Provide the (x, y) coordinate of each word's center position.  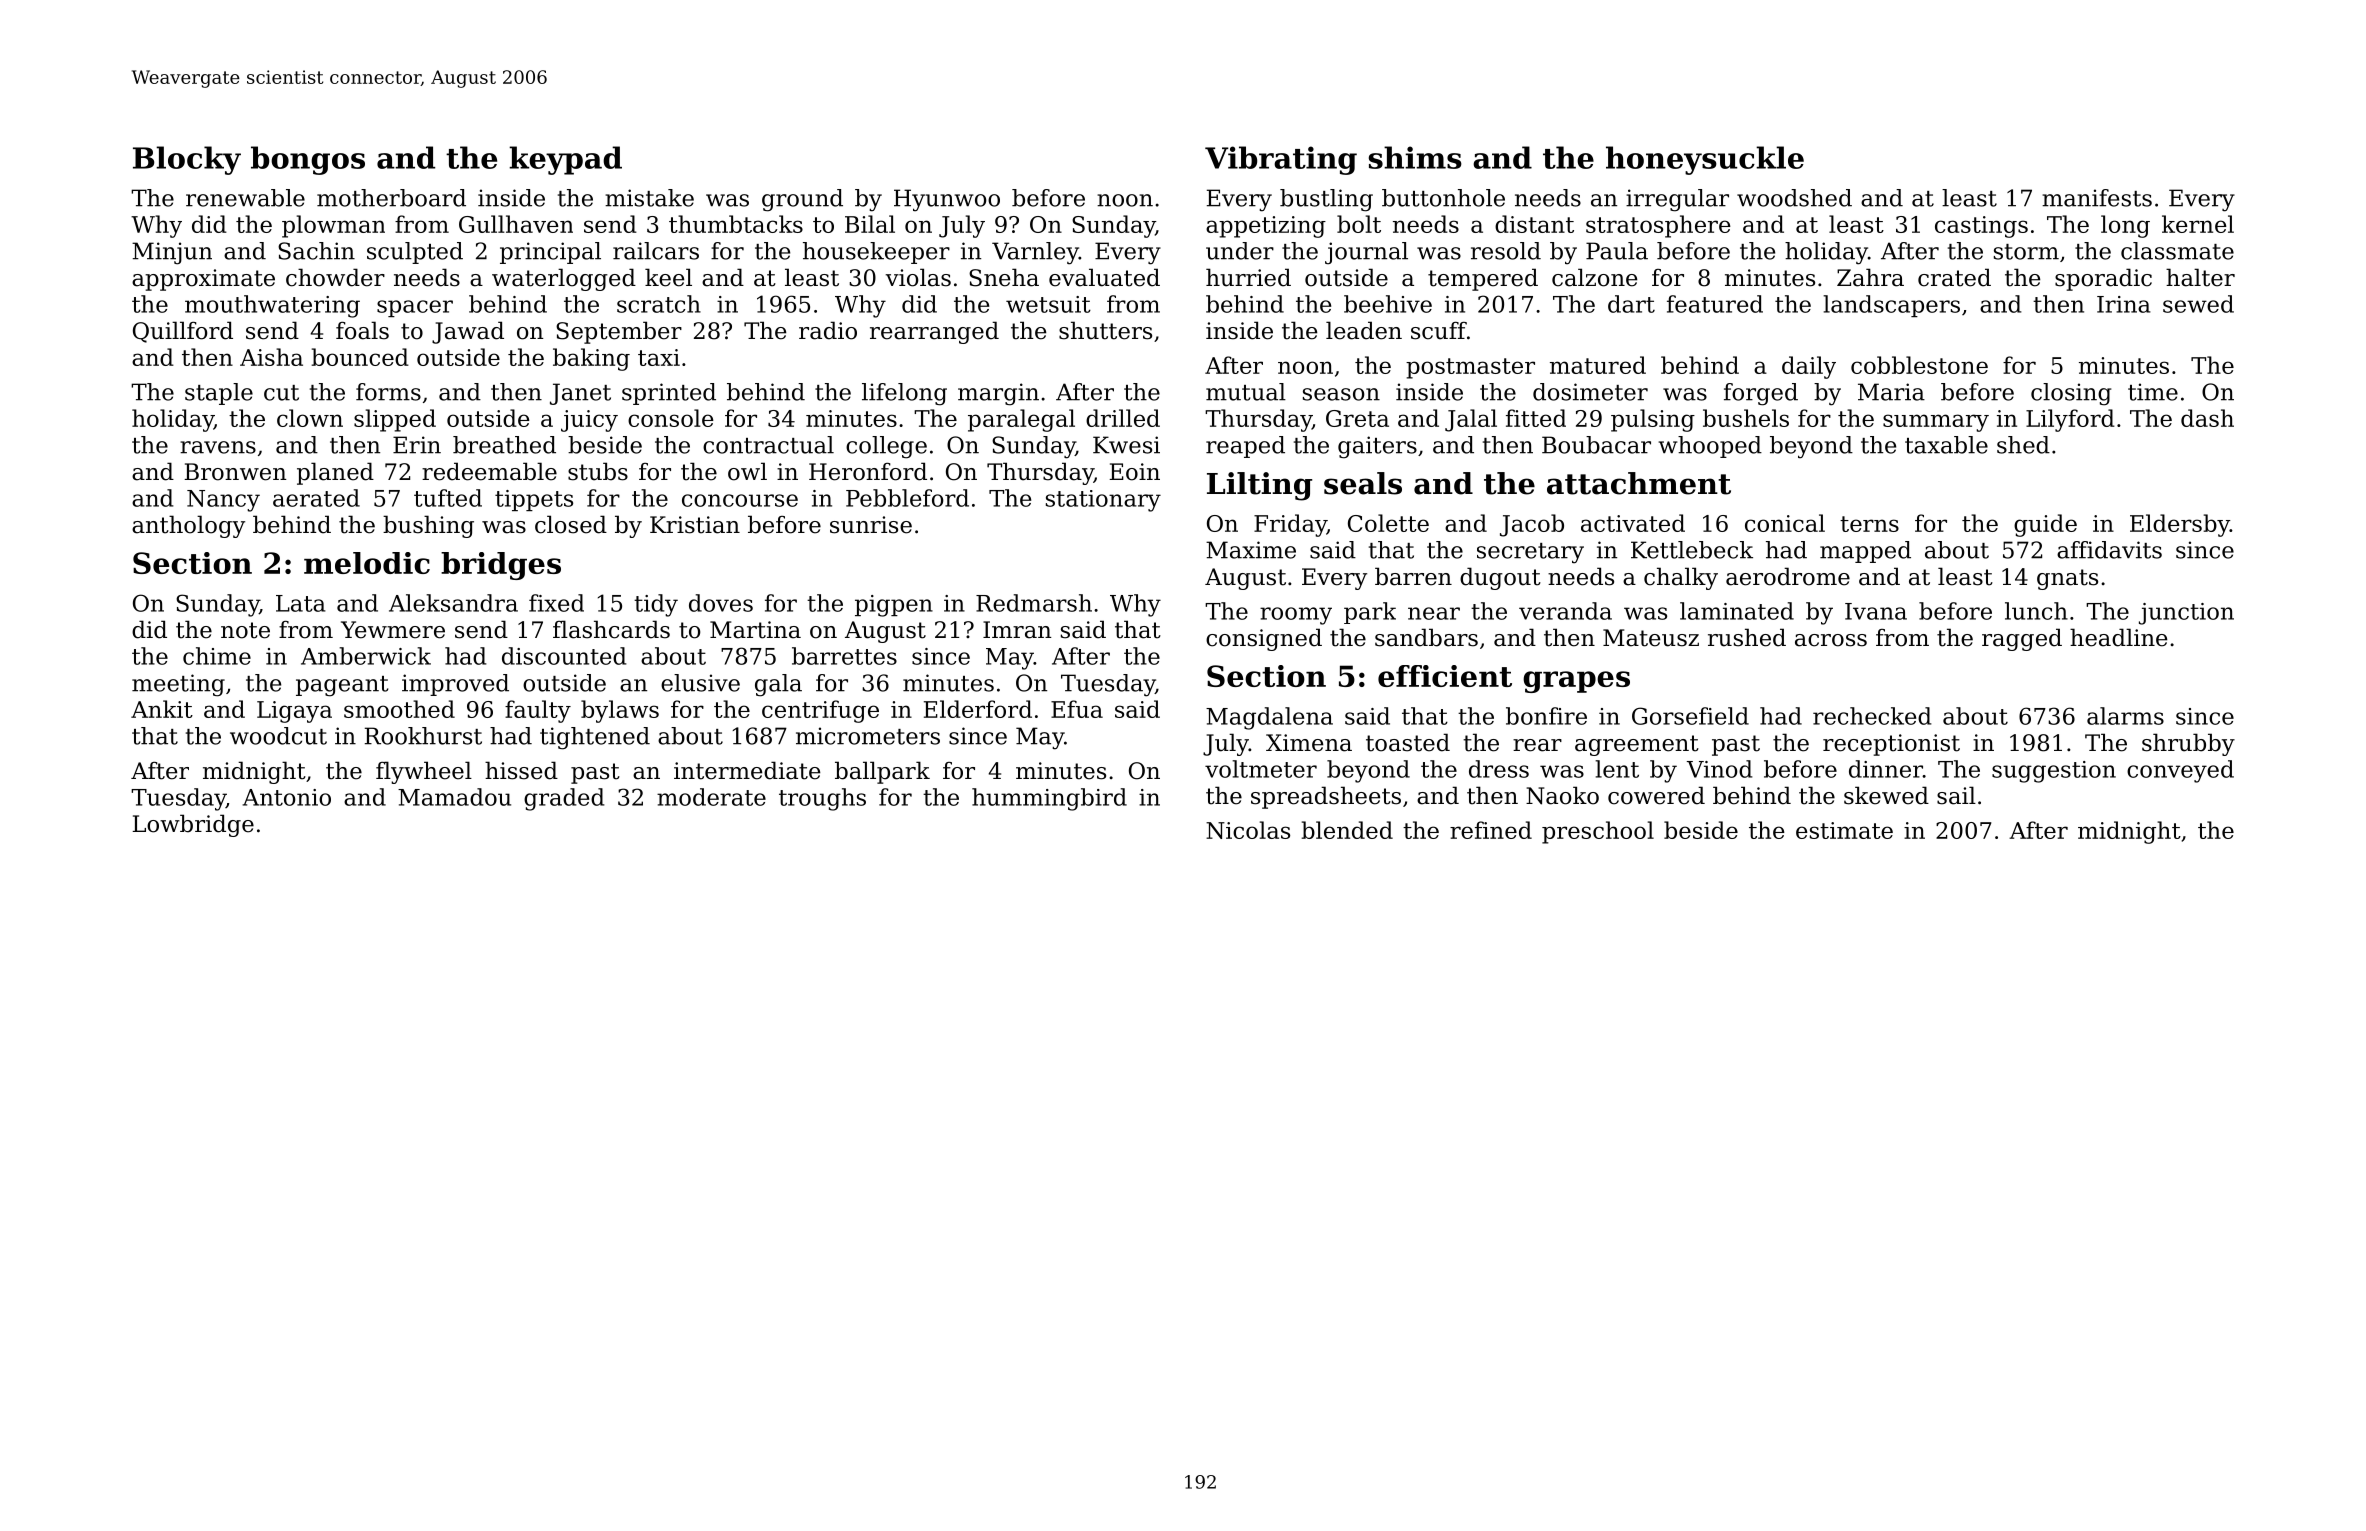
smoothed (399, 709)
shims (1415, 157)
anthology (188, 526)
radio (828, 330)
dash (2207, 418)
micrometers (868, 736)
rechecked (1872, 716)
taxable (1946, 445)
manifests (2097, 198)
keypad (565, 160)
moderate (711, 797)
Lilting (1259, 486)
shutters (1105, 330)
